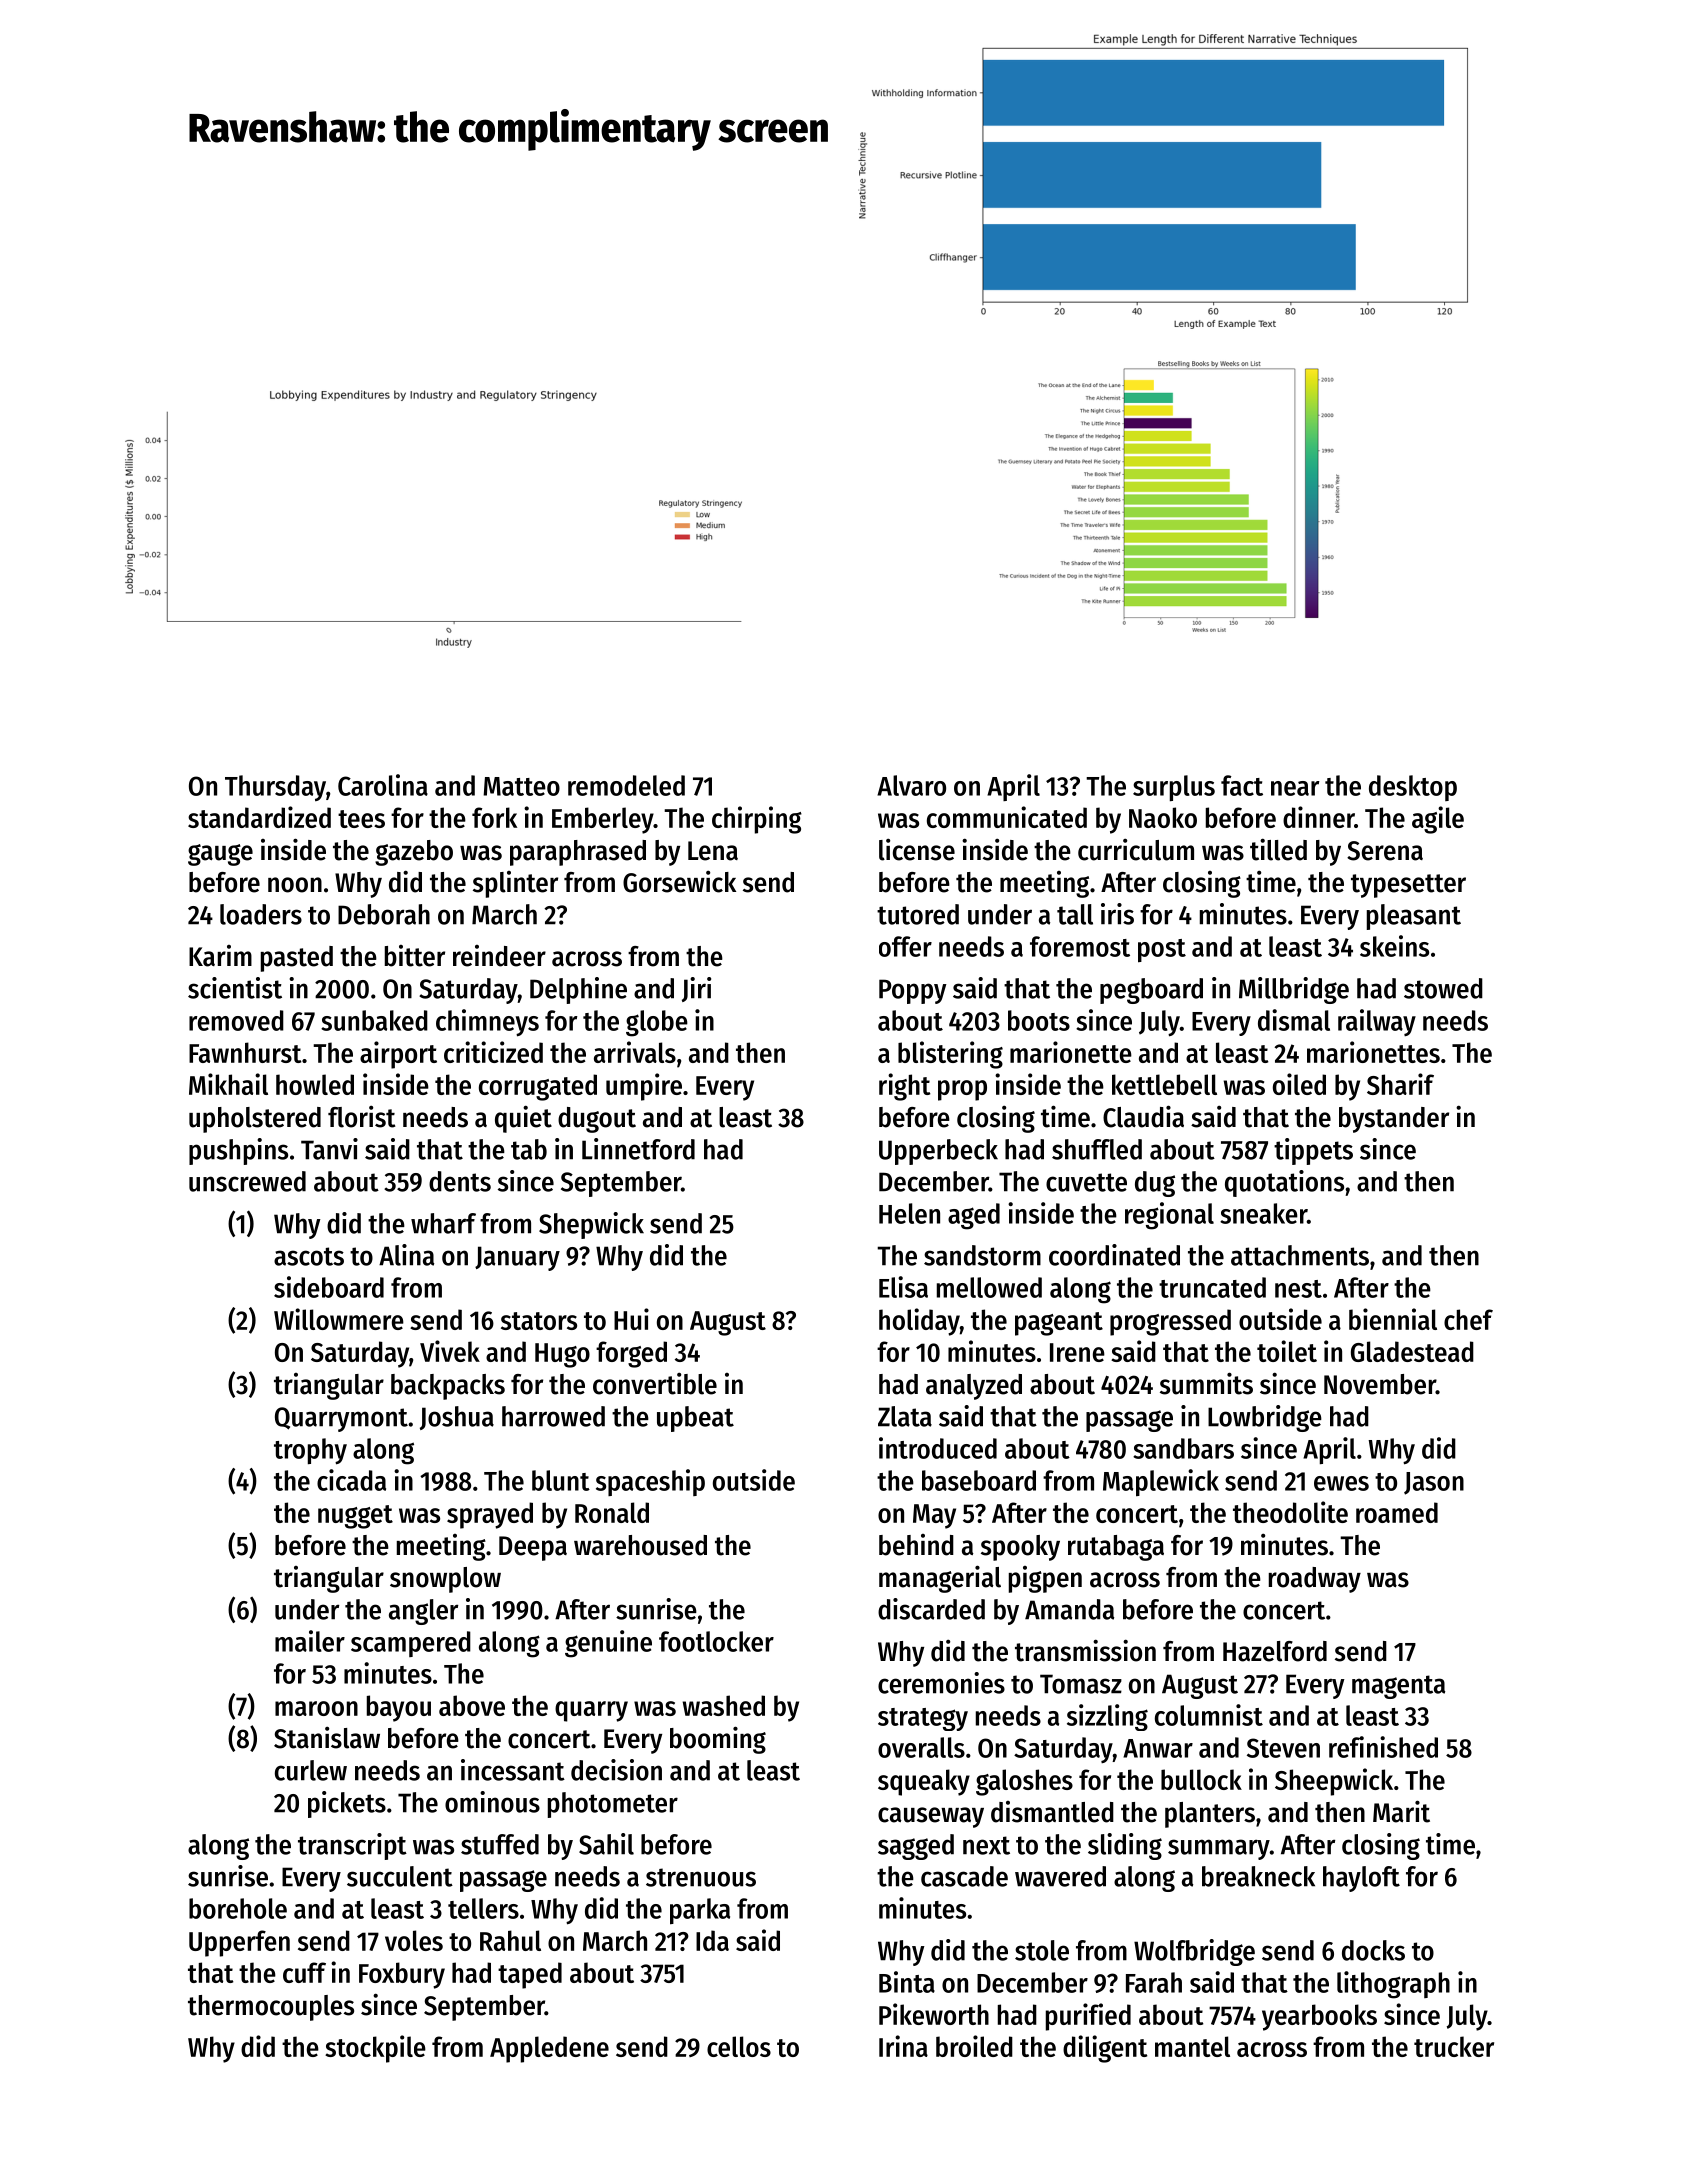 This screenshot has height=2178, width=1683. What do you see at coordinates (499, 956) in the screenshot?
I see `reindeer` at bounding box center [499, 956].
